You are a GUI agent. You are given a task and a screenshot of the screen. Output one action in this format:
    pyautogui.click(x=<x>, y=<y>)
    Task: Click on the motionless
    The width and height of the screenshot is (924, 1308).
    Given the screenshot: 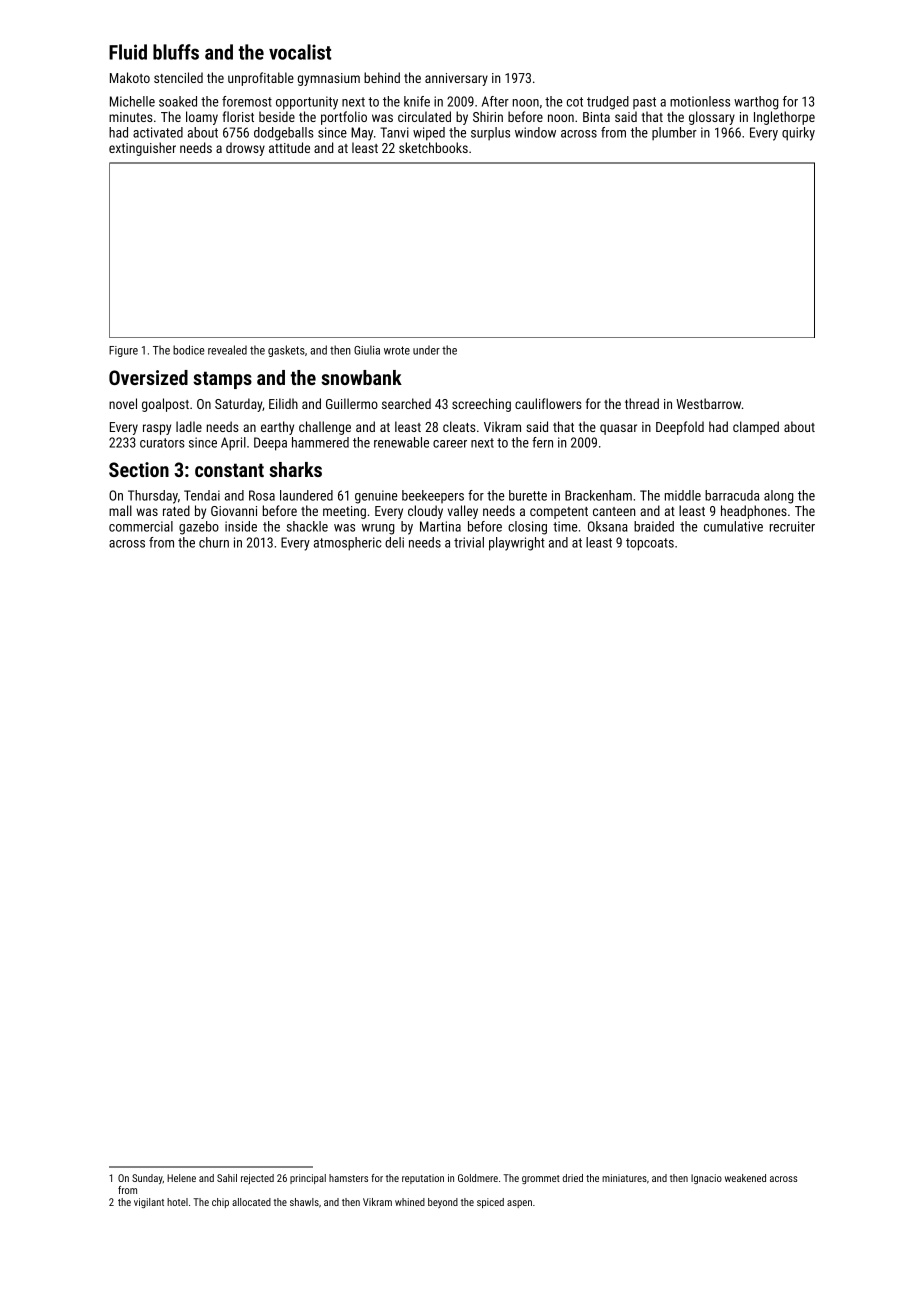 What is the action you would take?
    pyautogui.click(x=700, y=101)
